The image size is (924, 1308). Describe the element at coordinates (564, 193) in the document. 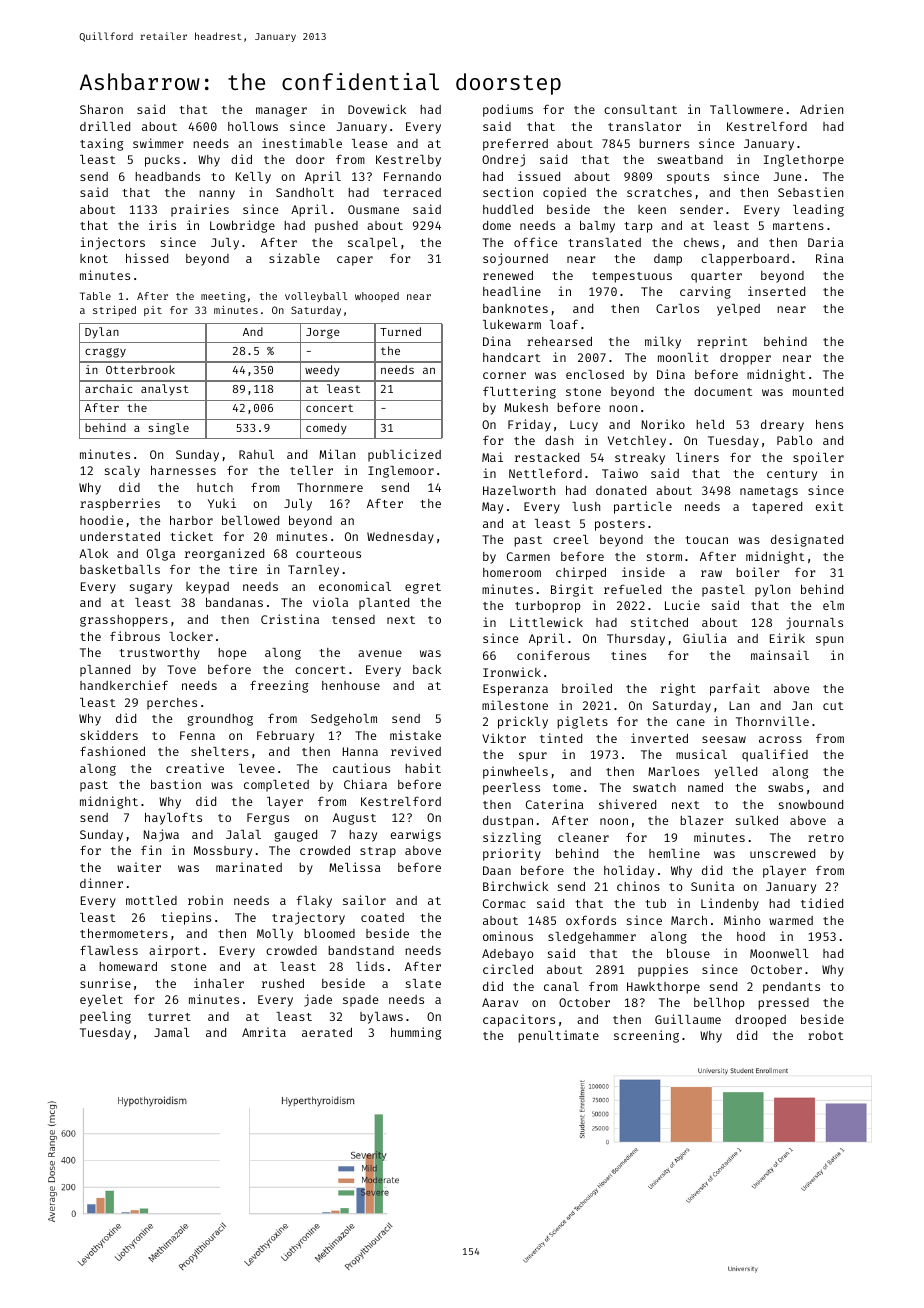

I see `copied` at that location.
